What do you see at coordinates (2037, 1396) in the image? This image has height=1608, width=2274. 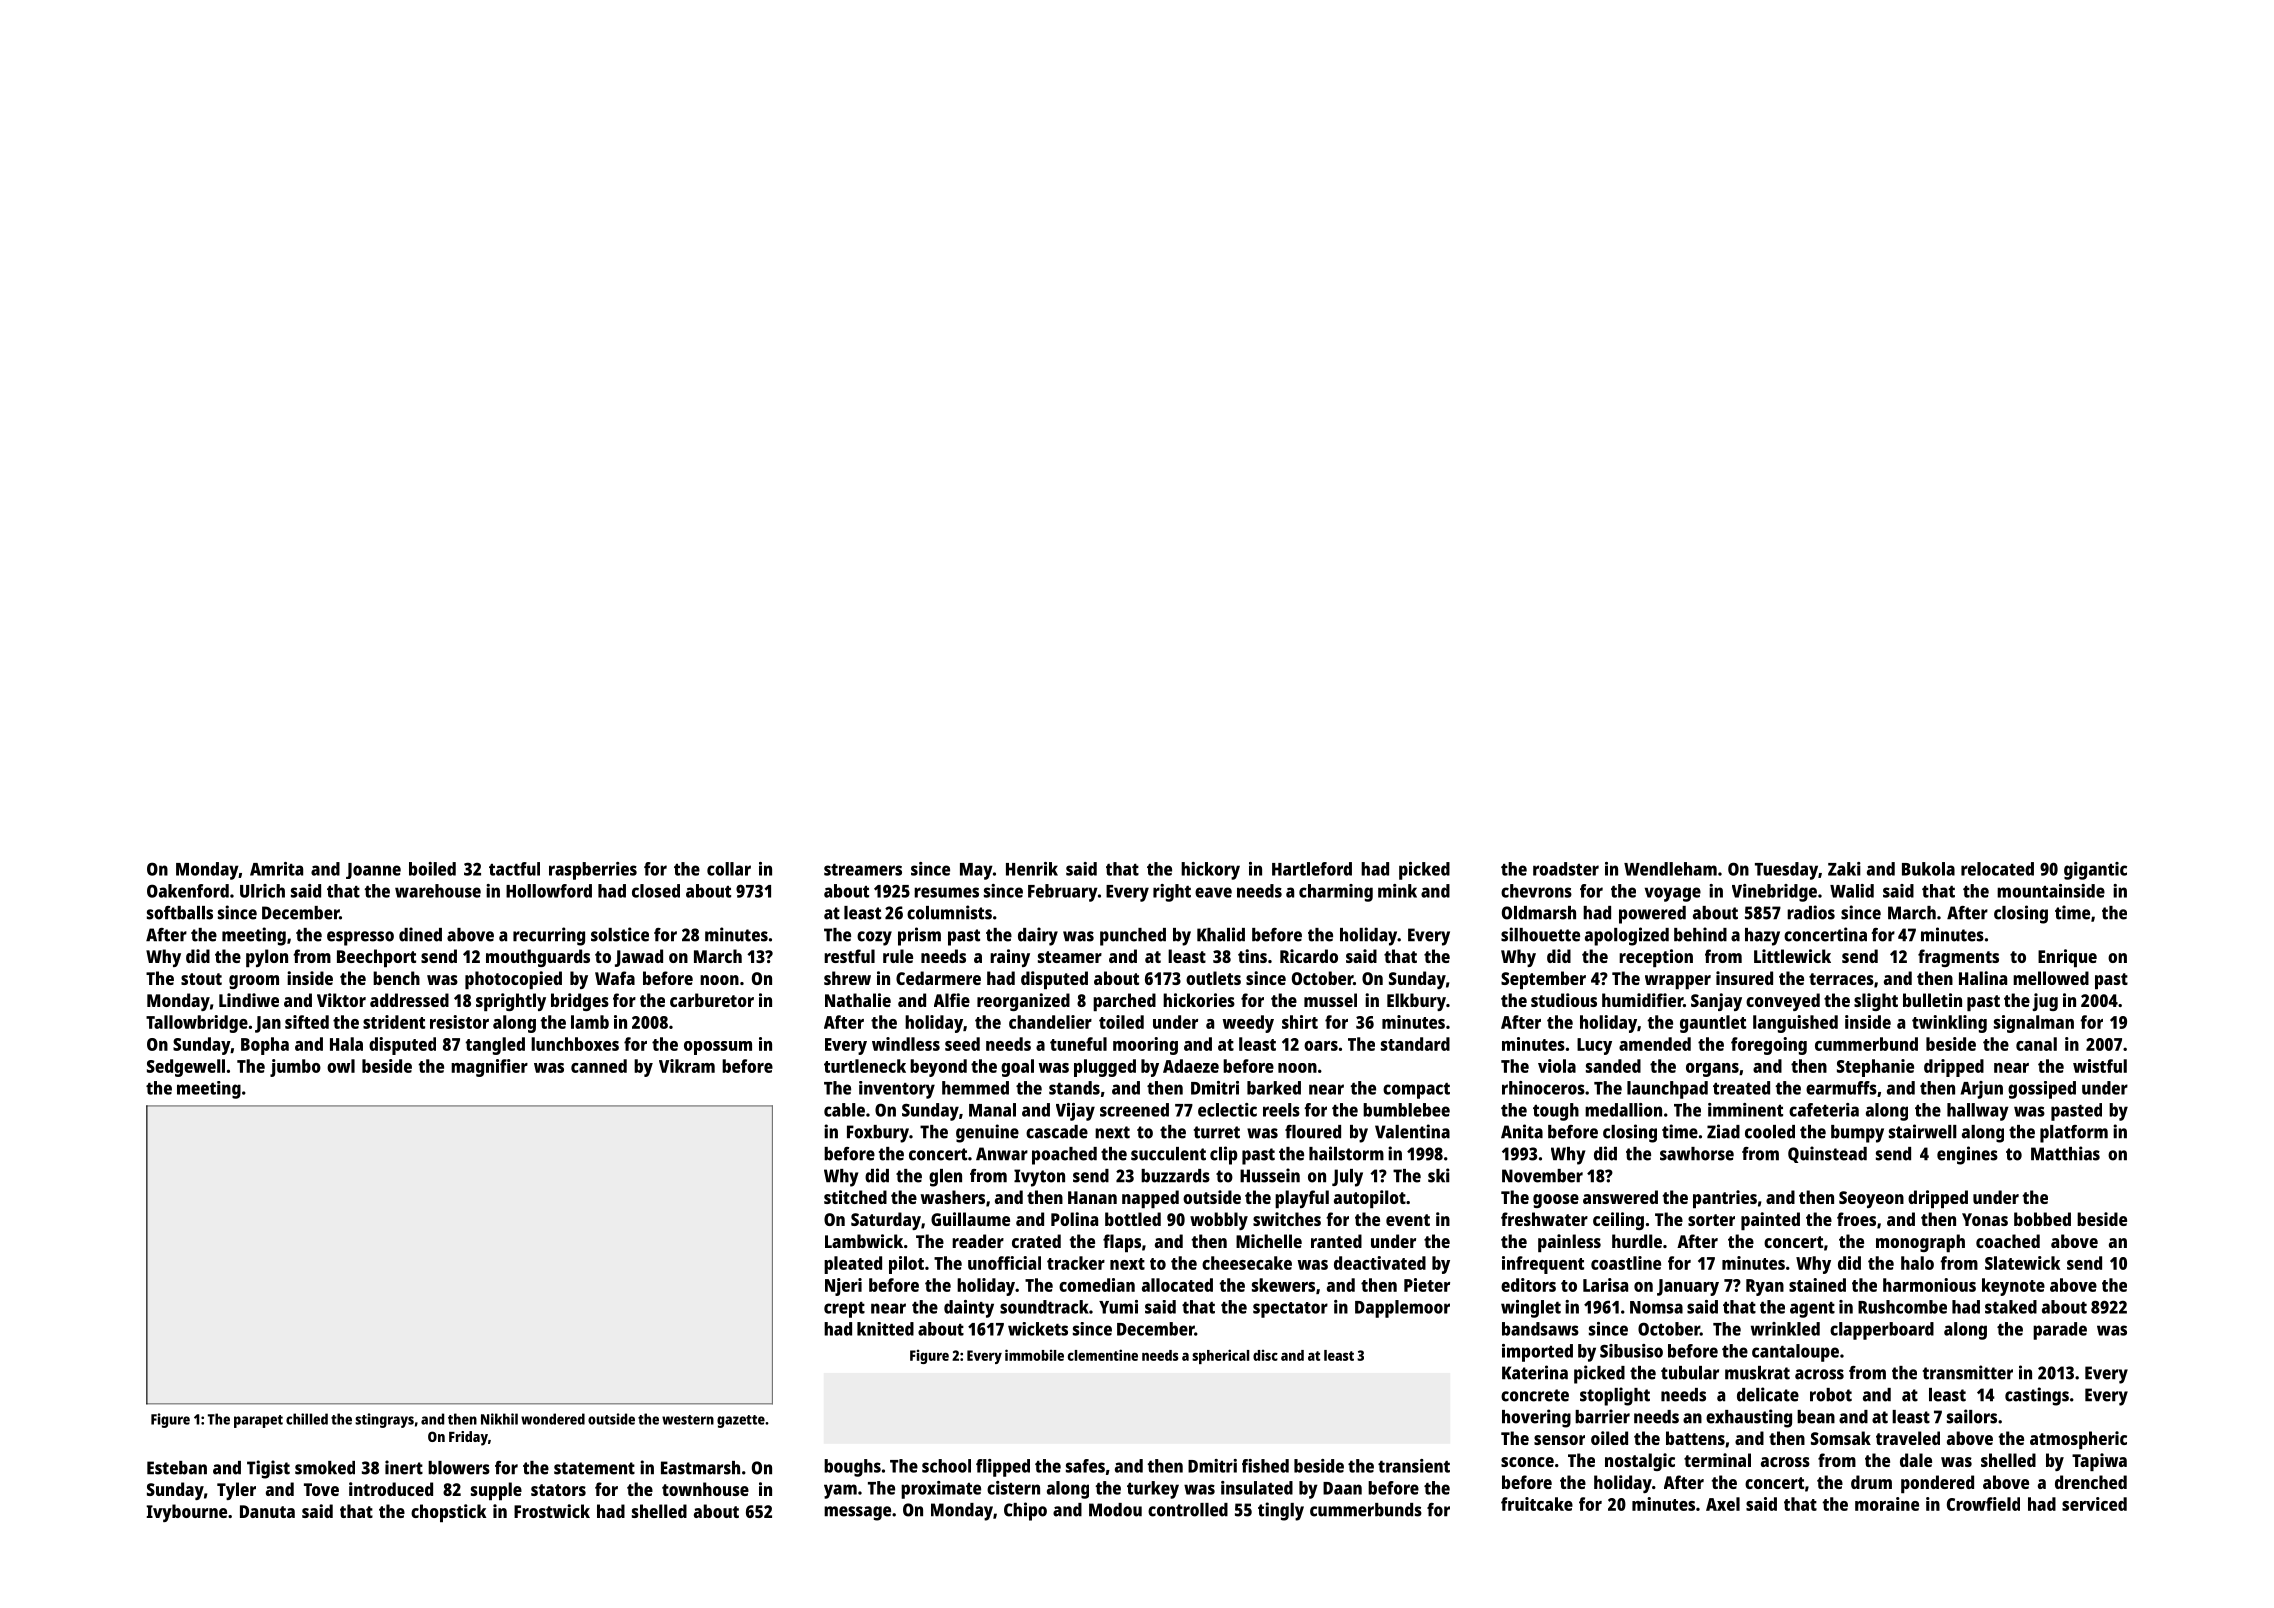 I see `castings` at bounding box center [2037, 1396].
